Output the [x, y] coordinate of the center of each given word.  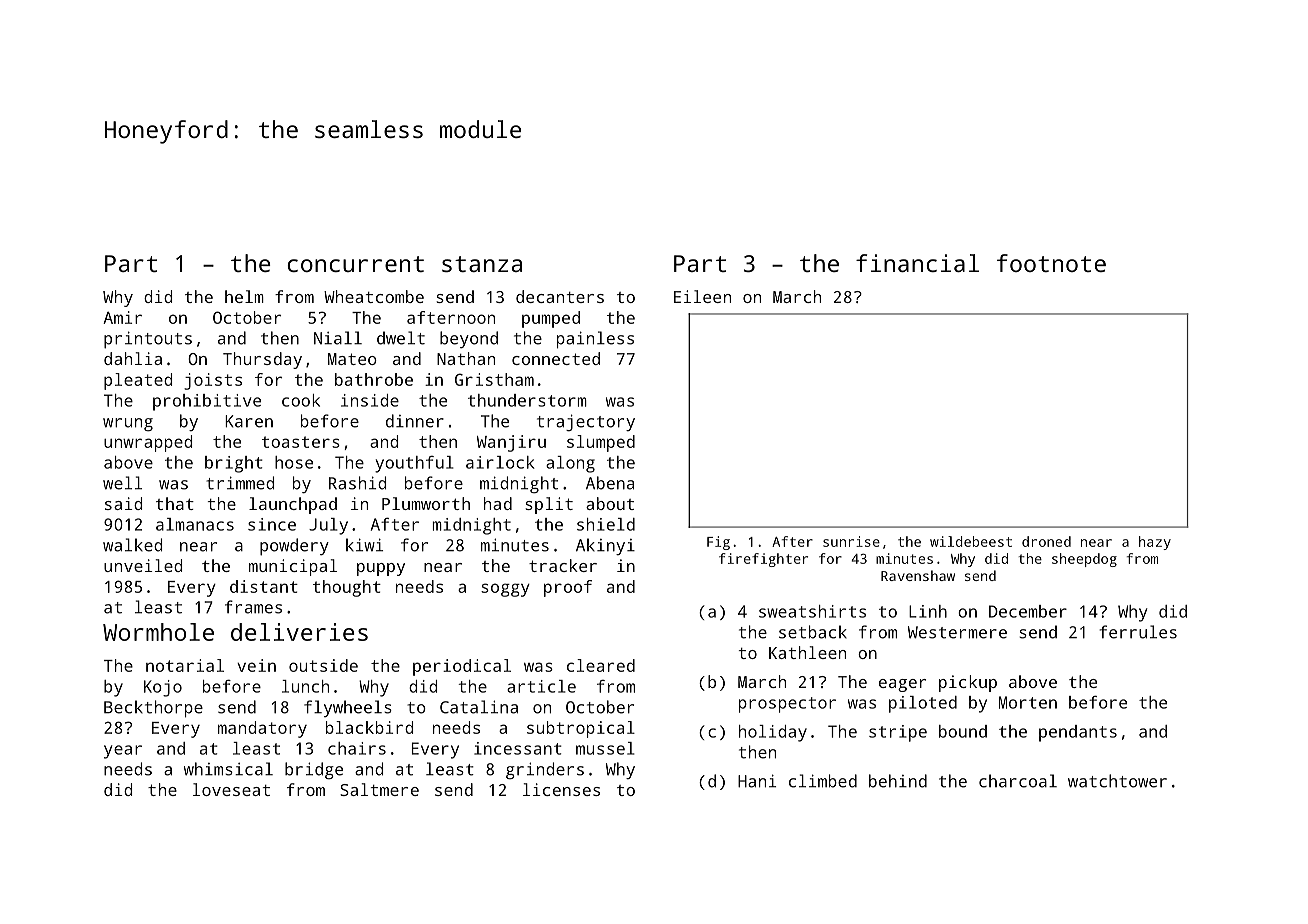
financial [917, 263]
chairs [357, 748]
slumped [601, 443]
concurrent [355, 264]
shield [606, 524]
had [498, 503]
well [122, 483]
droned [1046, 541]
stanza [482, 264]
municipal [293, 567]
